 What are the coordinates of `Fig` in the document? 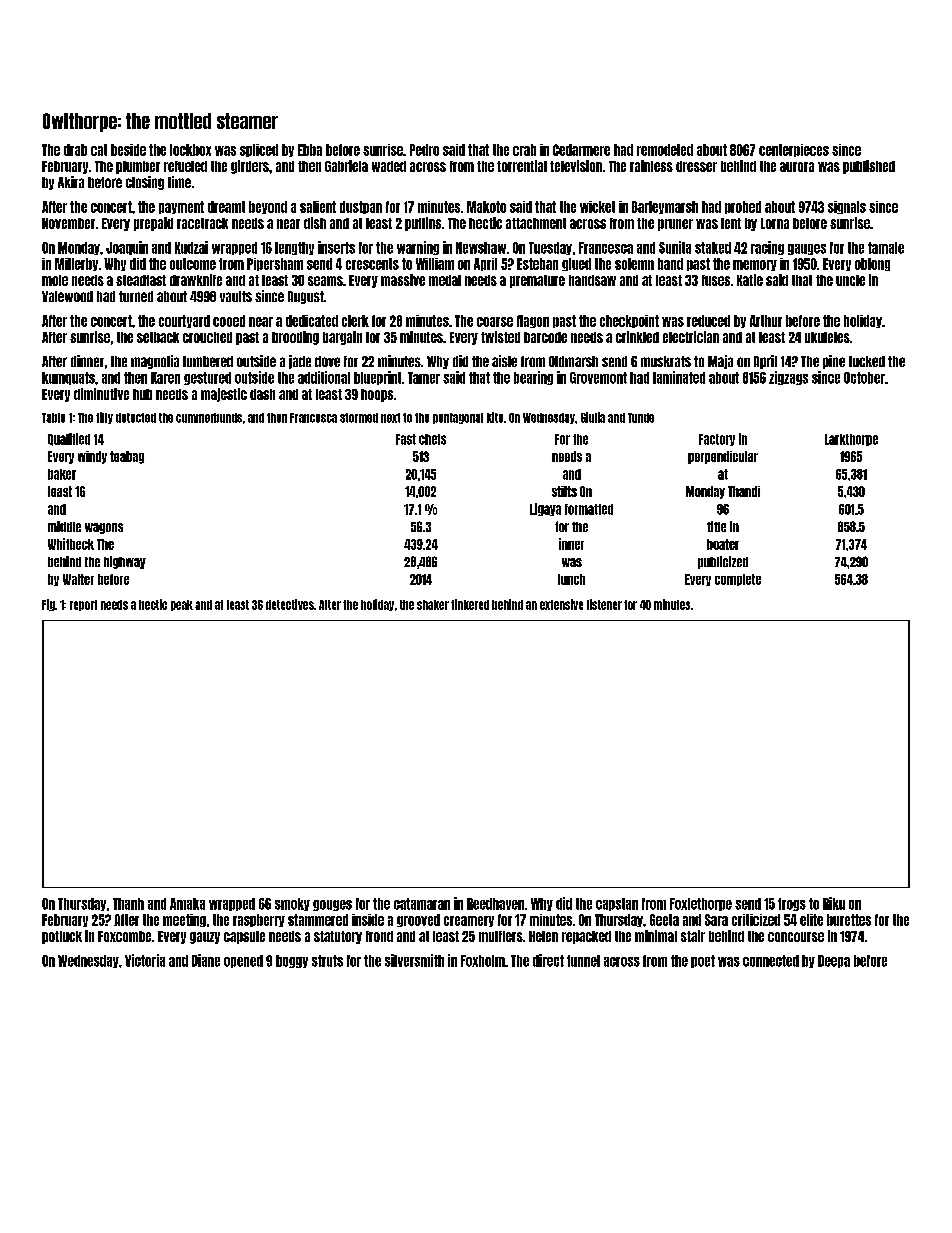 It's located at (48, 605).
